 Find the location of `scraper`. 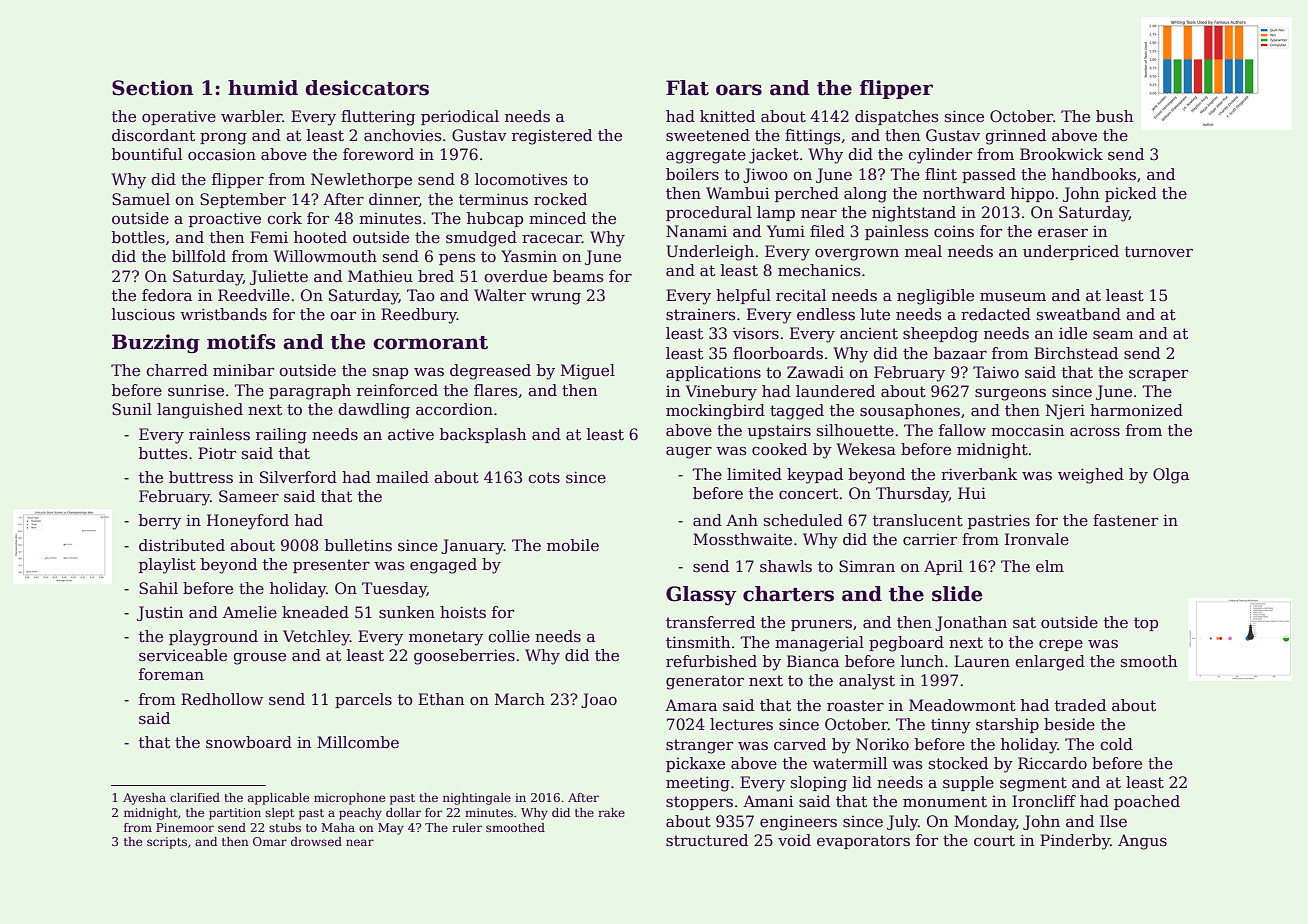

scraper is located at coordinates (1158, 375).
